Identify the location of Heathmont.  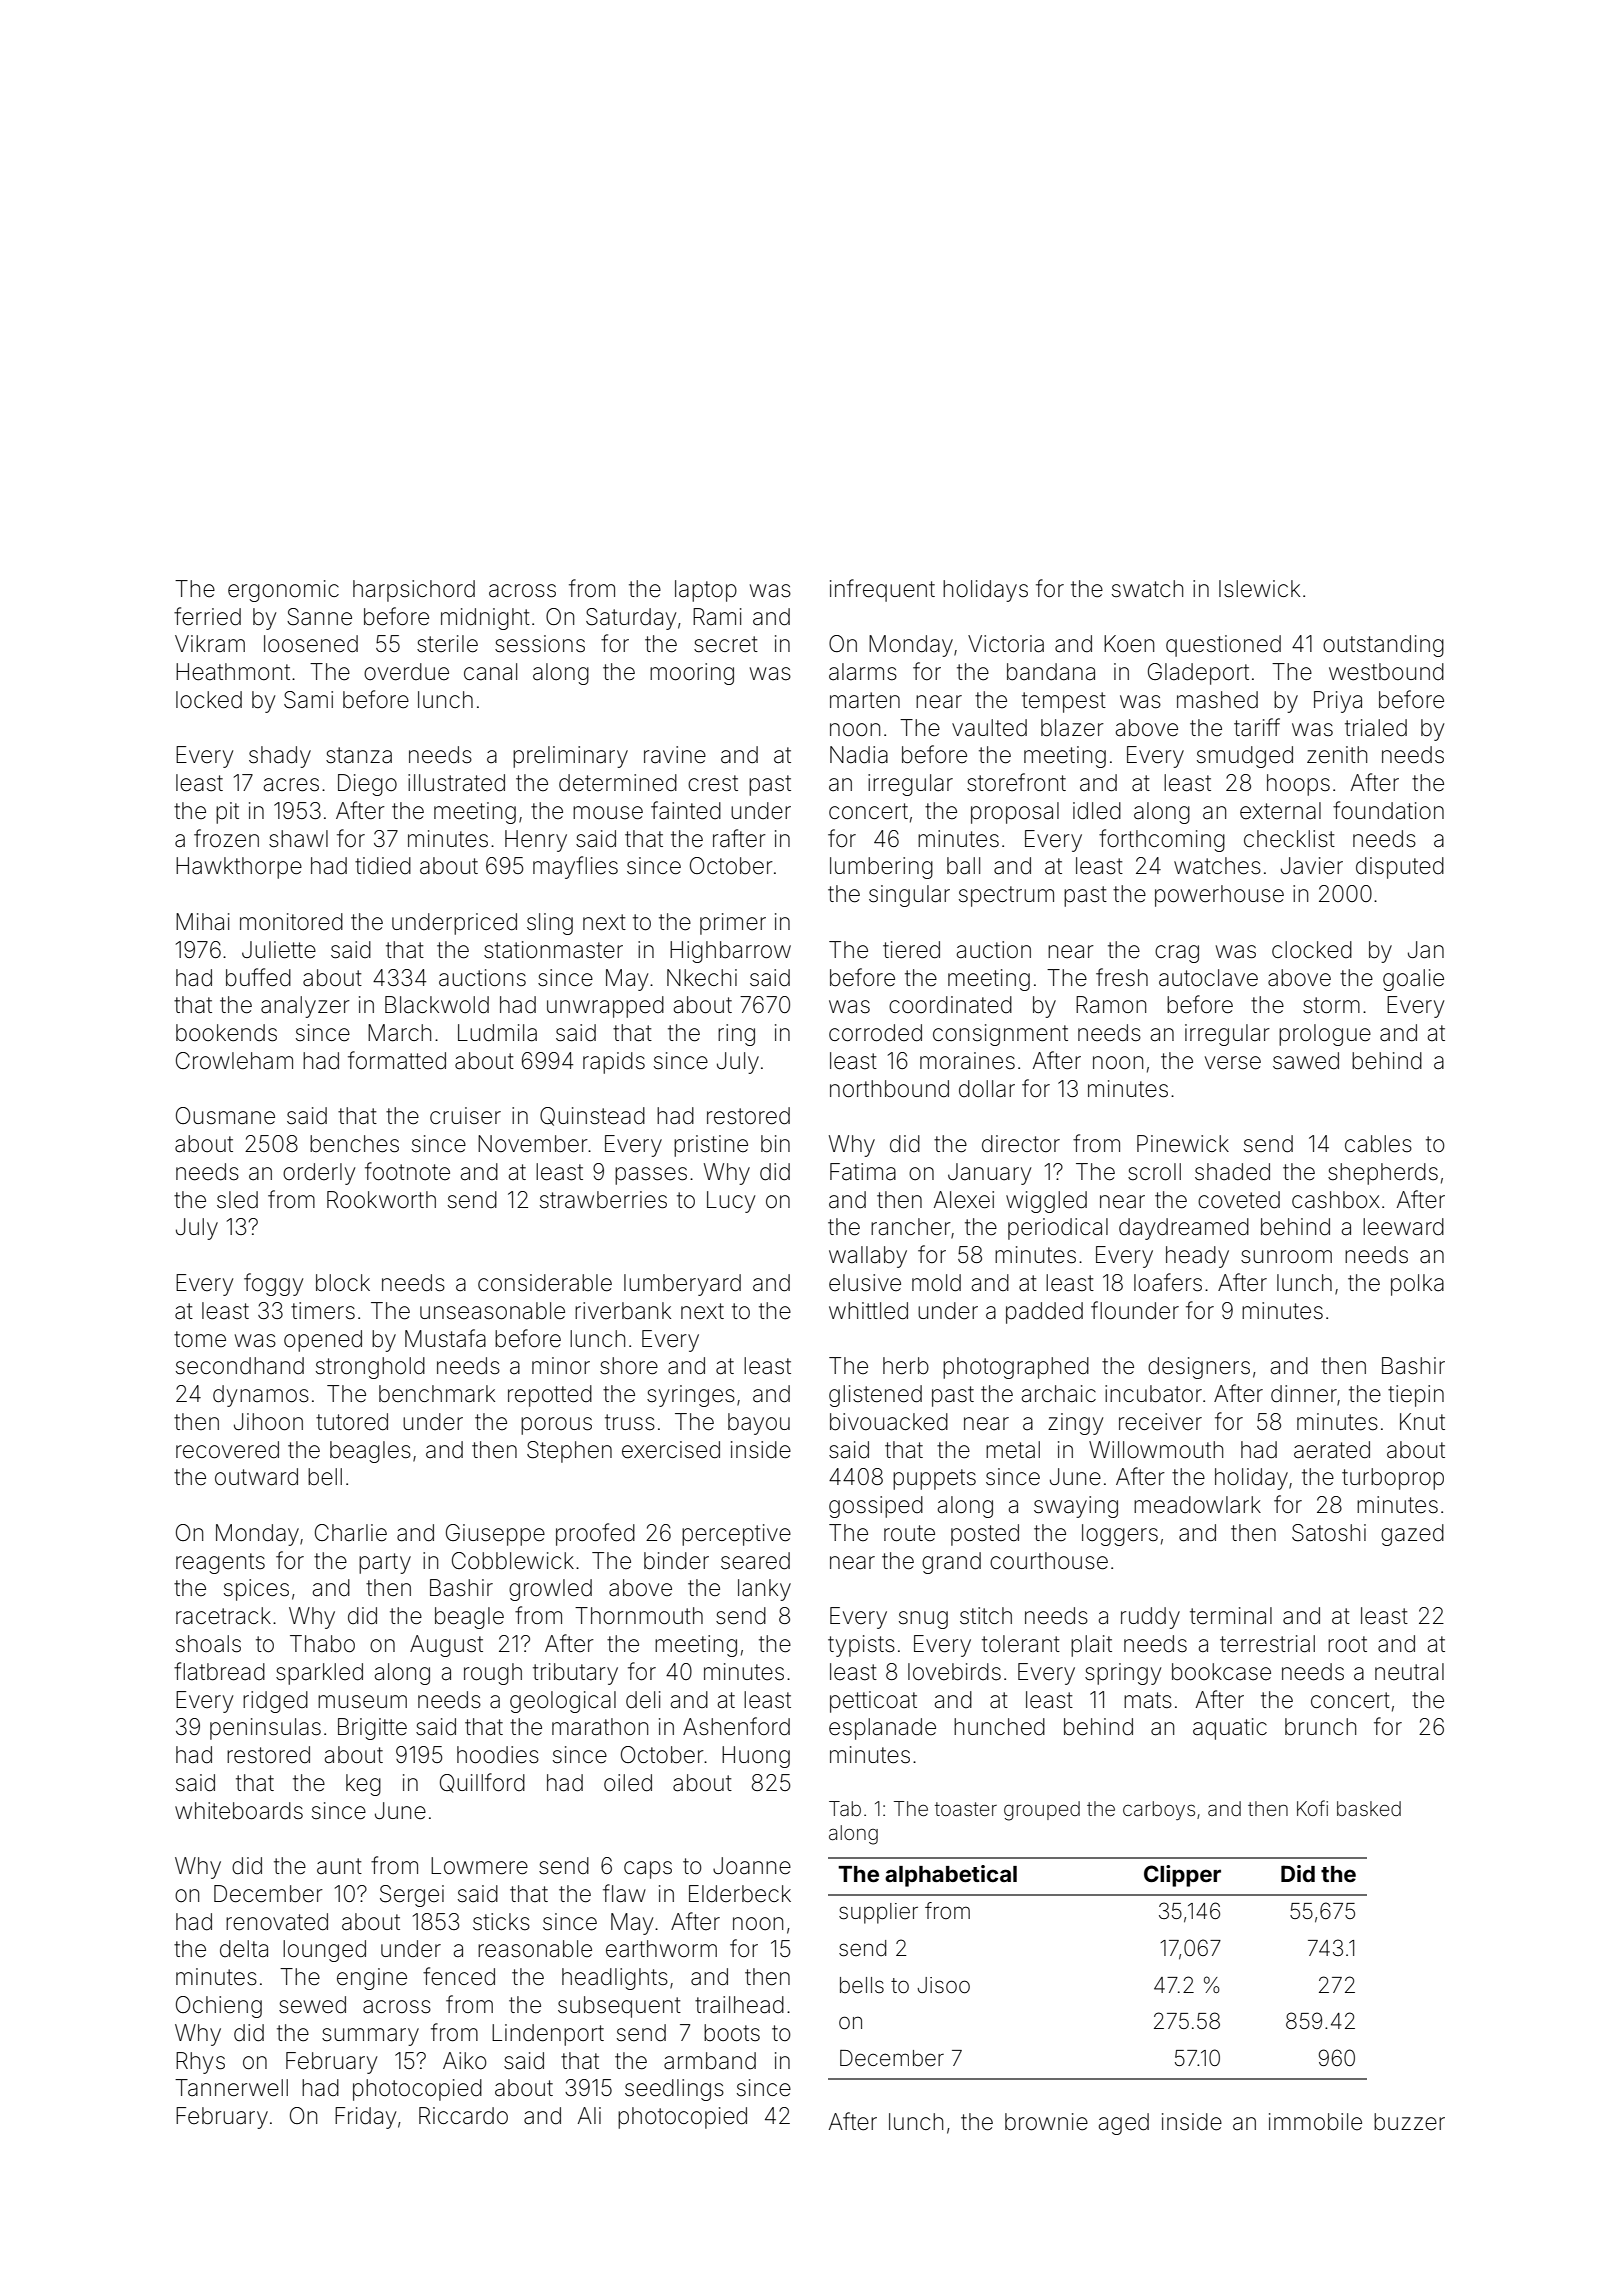
(233, 672).
